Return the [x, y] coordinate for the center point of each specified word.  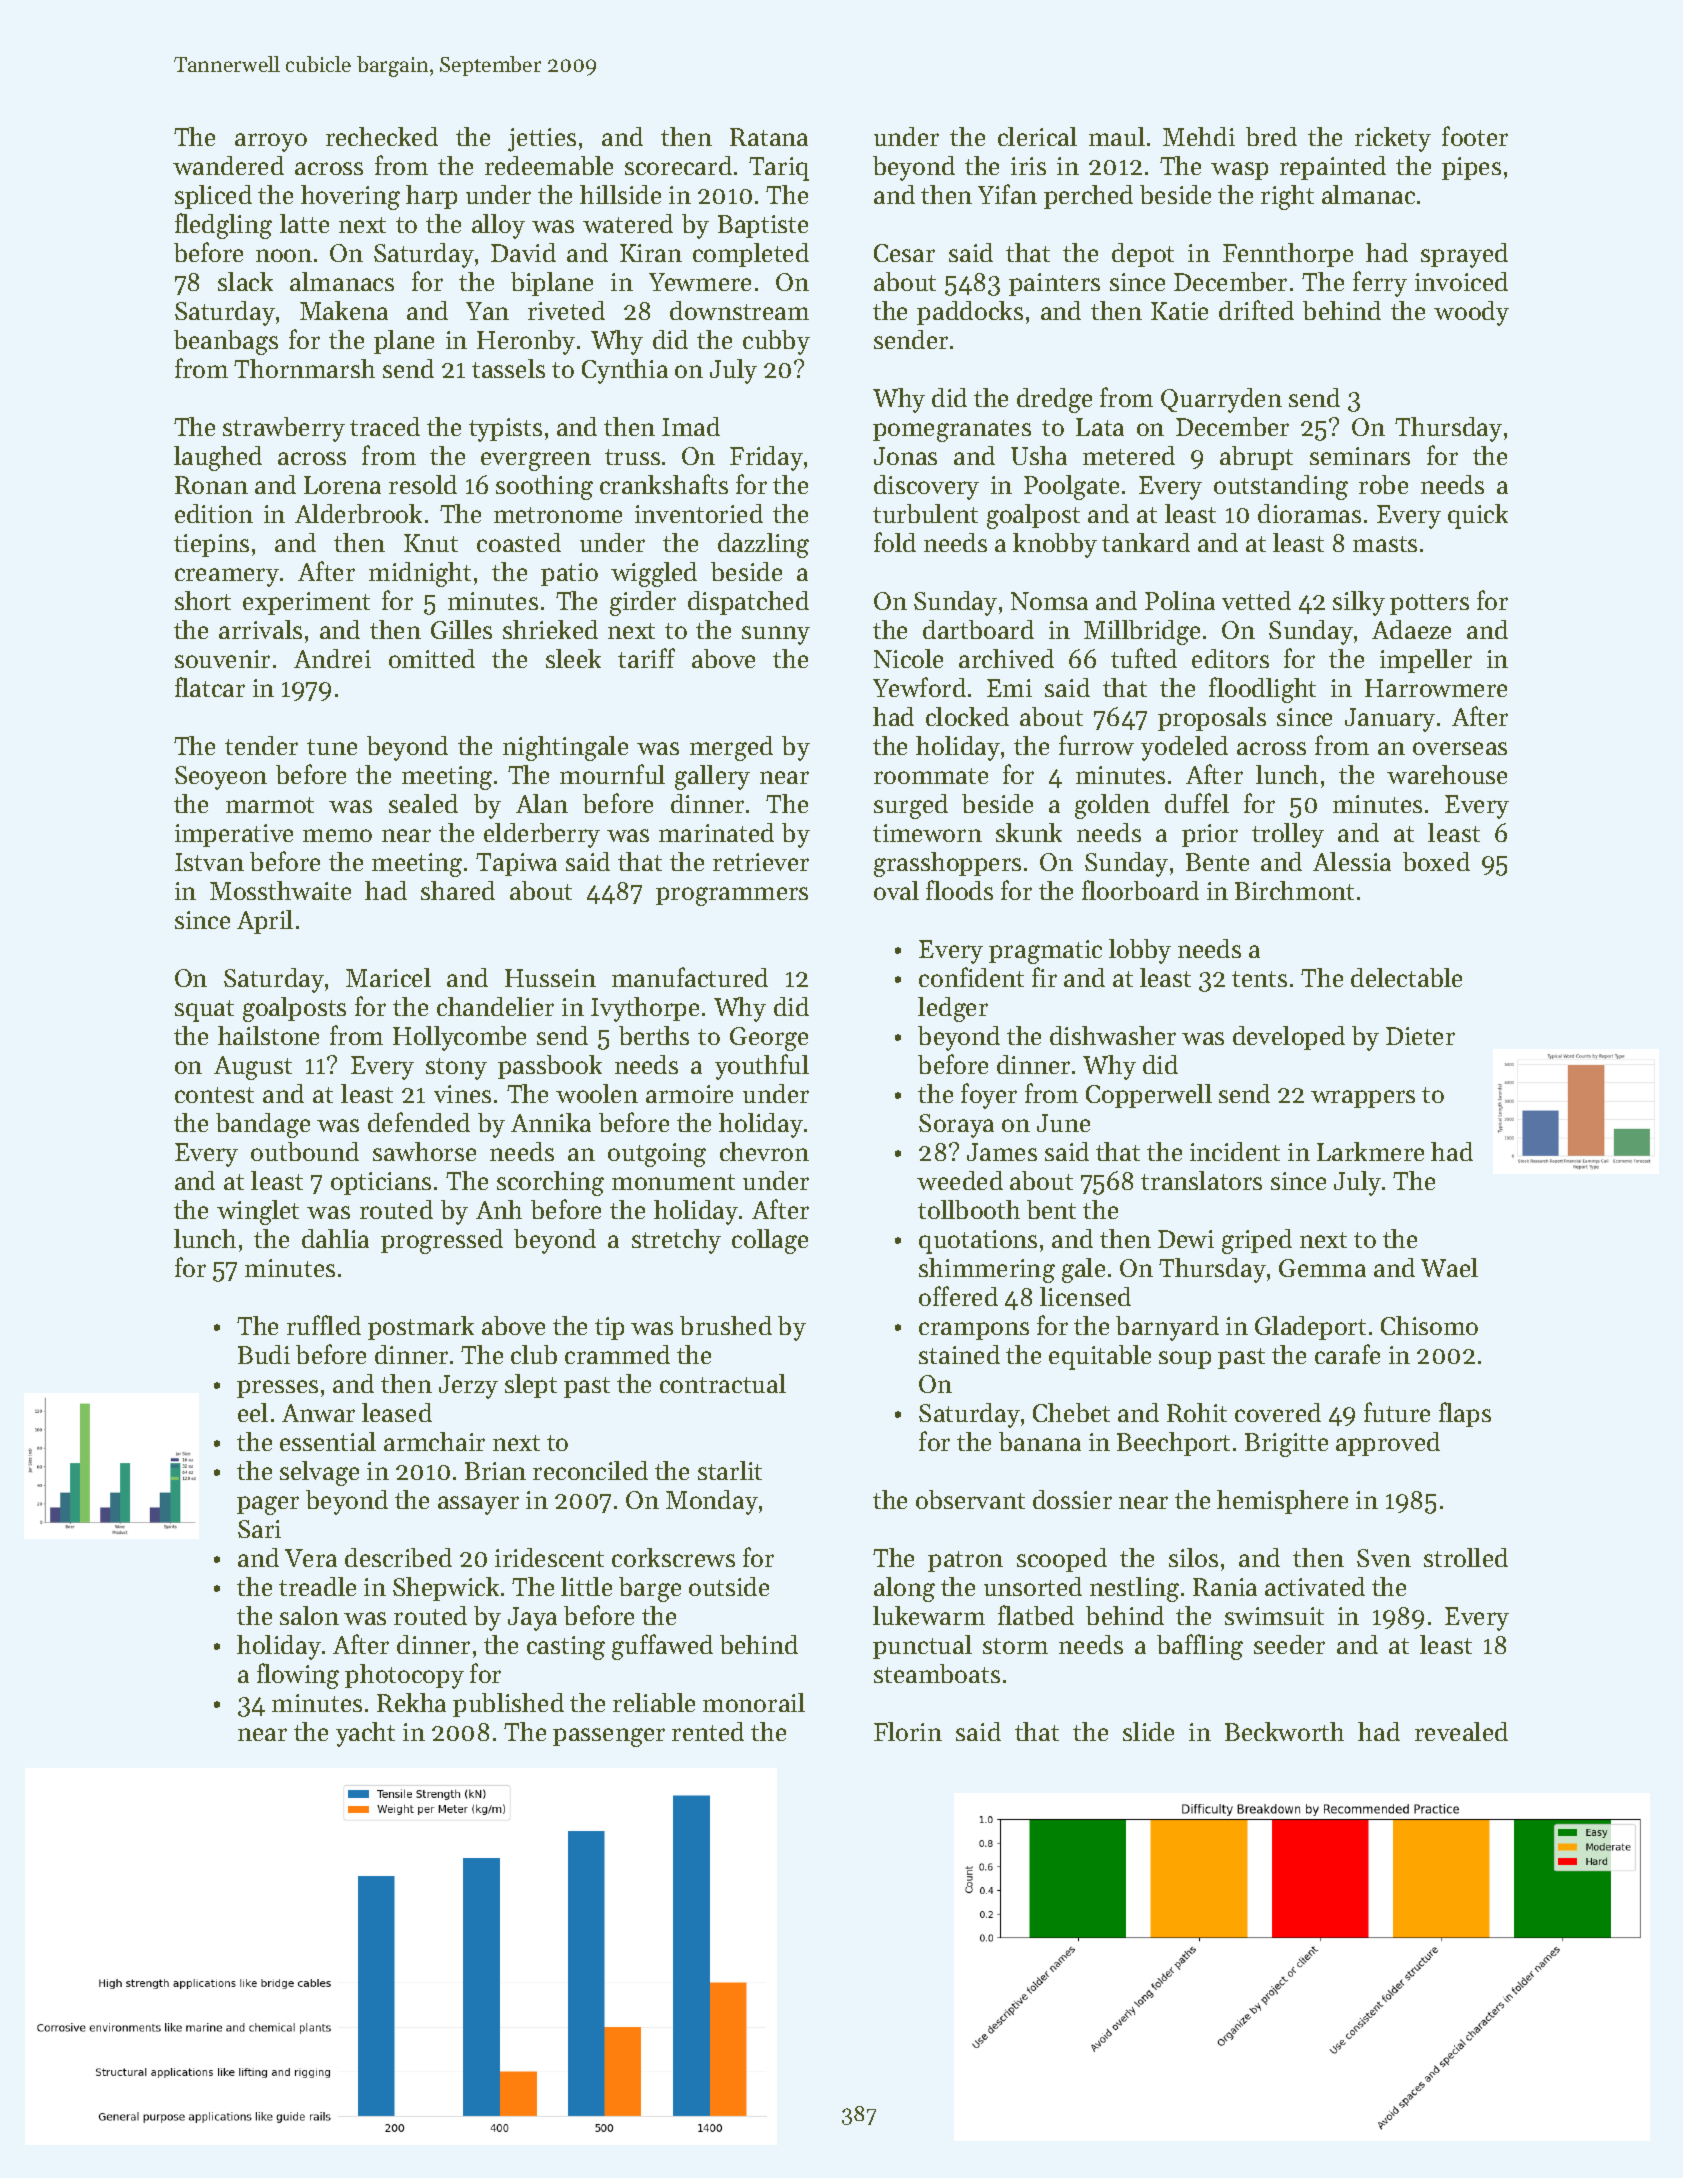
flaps [1465, 1414]
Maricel [388, 977]
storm [1015, 1646]
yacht [365, 1734]
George [769, 1039]
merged [731, 748]
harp [431, 197]
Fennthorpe [1288, 255]
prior [1210, 835]
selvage [319, 1473]
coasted [519, 542]
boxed [1436, 861]
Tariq [779, 169]
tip [609, 1328]
